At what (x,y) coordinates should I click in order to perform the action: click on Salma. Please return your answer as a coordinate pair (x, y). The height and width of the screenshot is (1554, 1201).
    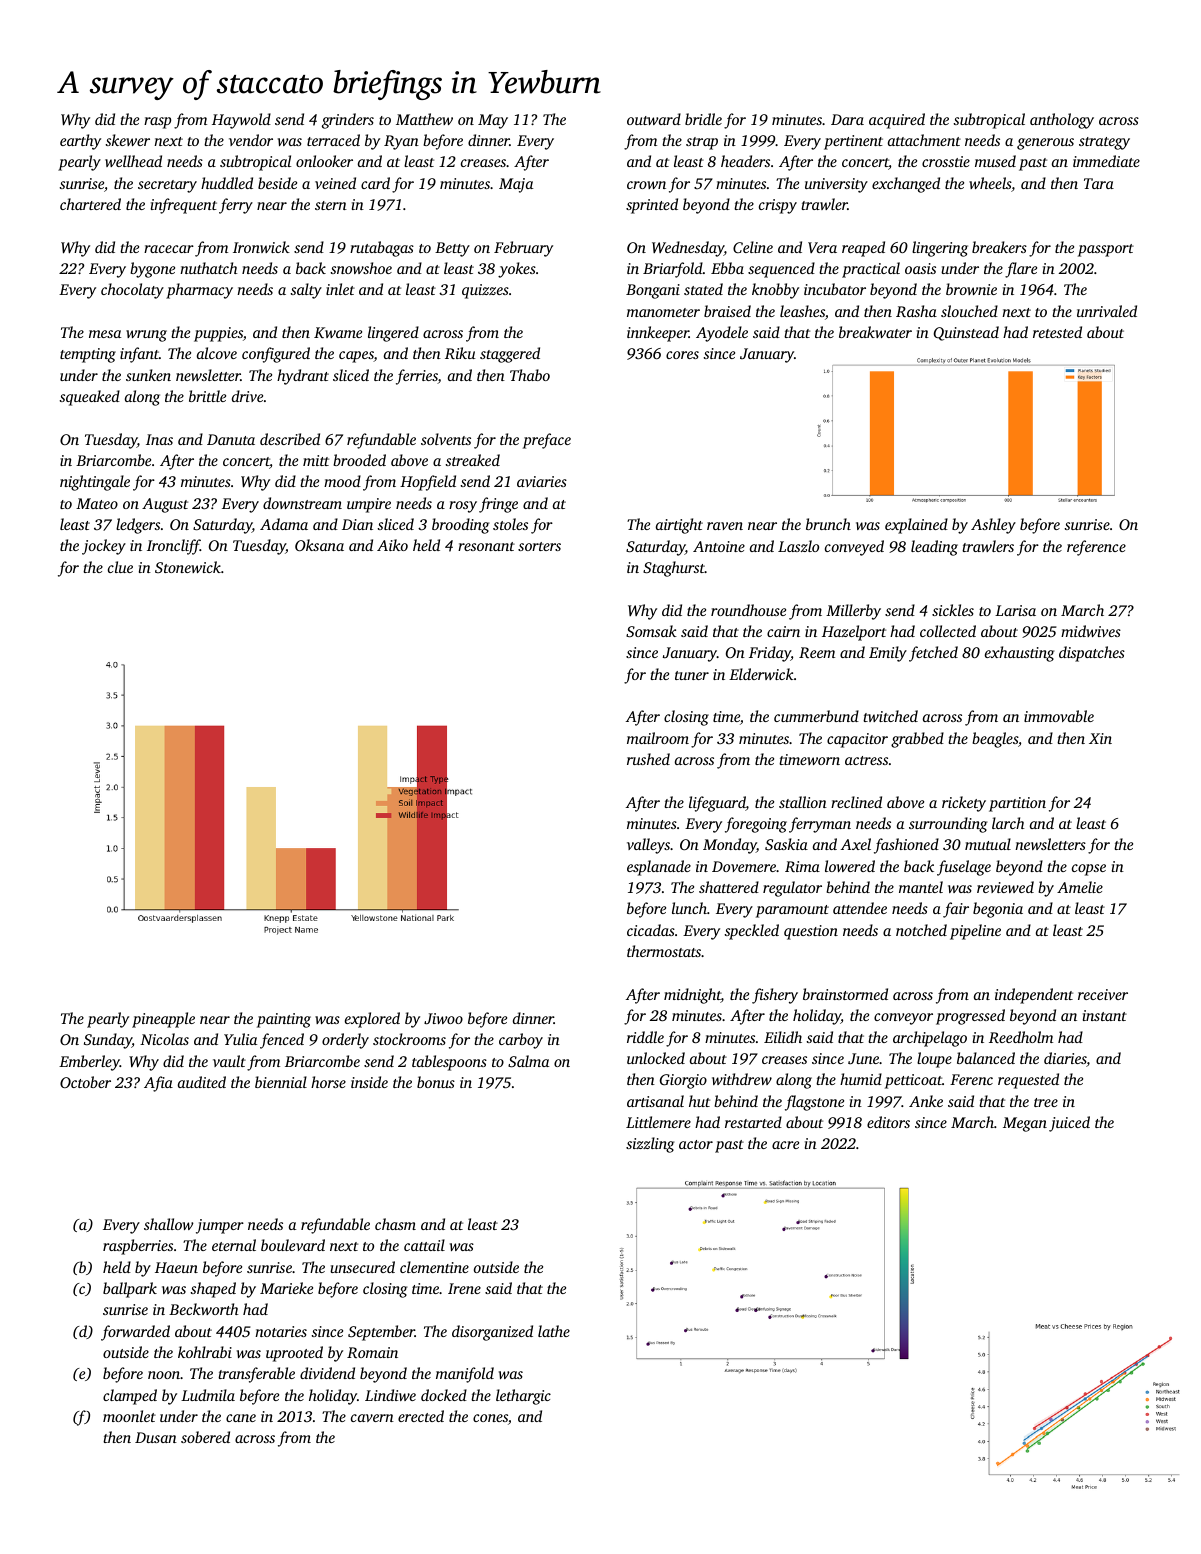
    Looking at the image, I should click on (528, 1061).
